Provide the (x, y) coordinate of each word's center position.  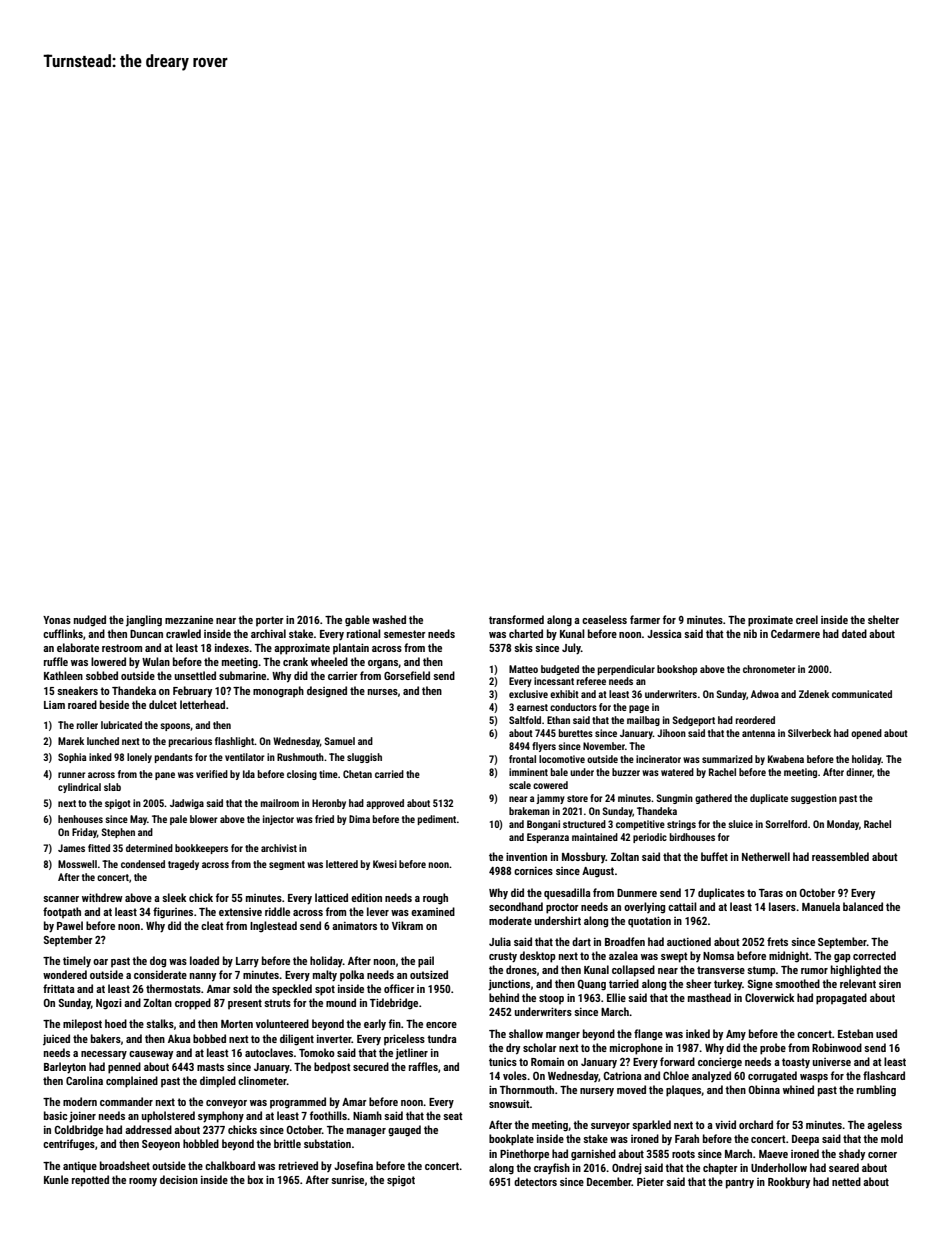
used (886, 1033)
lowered (108, 661)
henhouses (80, 819)
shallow (526, 1033)
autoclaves (269, 1052)
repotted (90, 1181)
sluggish (364, 758)
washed (389, 619)
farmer (645, 619)
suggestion (814, 799)
